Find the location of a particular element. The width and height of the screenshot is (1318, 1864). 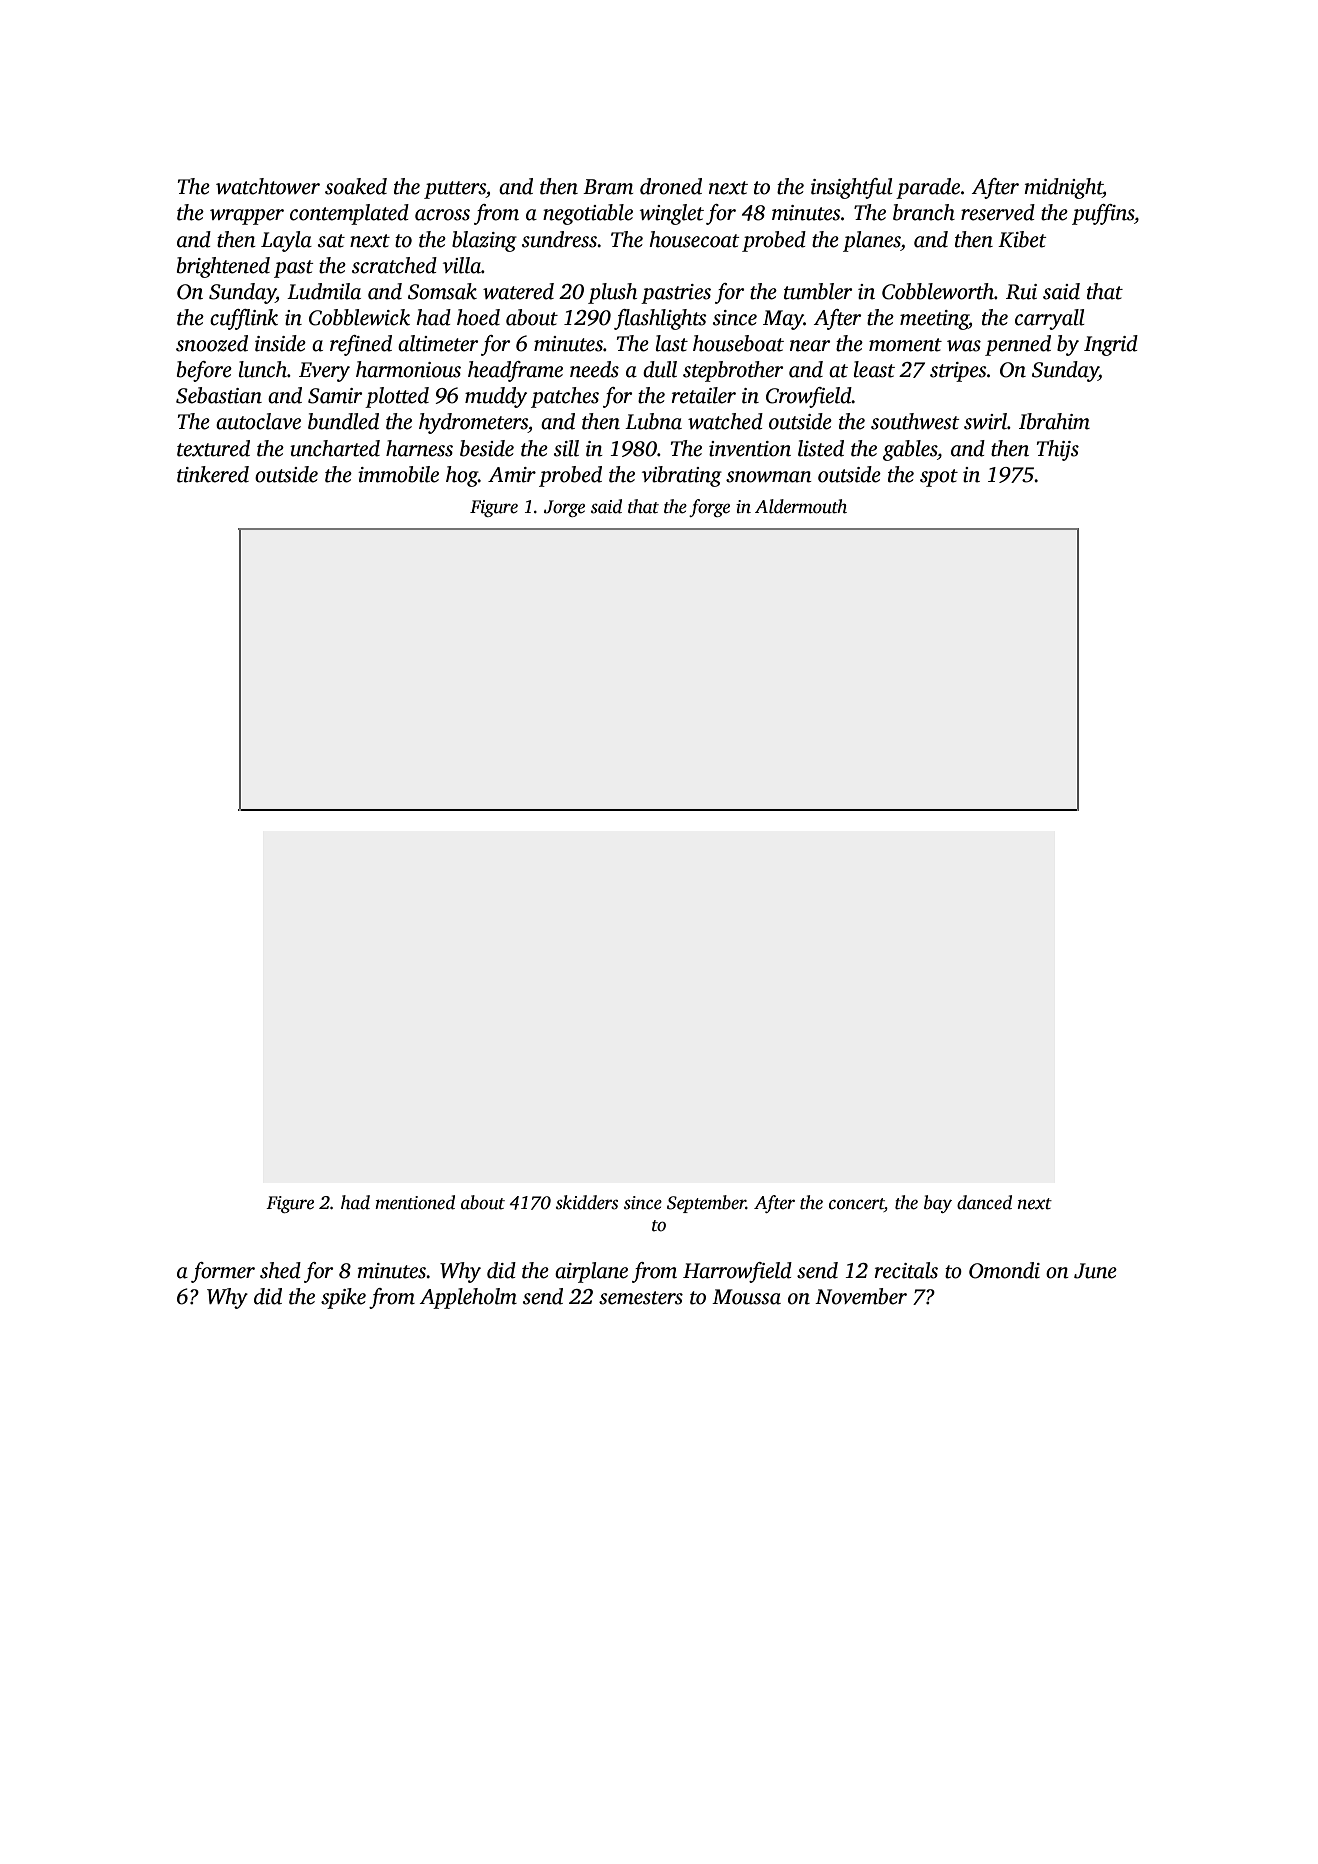

danced is located at coordinates (984, 1202).
